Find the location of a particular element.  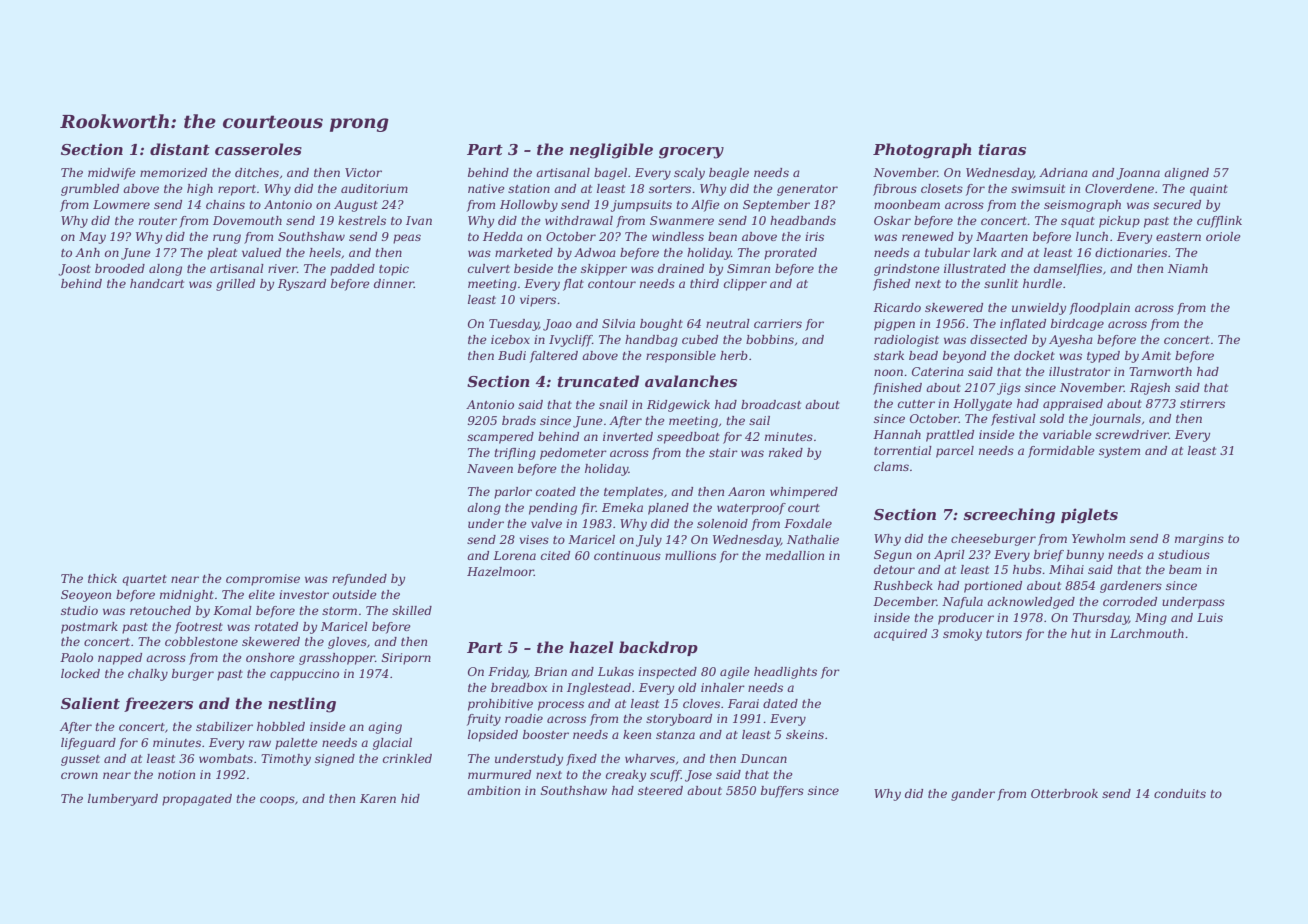

tiaras is located at coordinates (1002, 149).
